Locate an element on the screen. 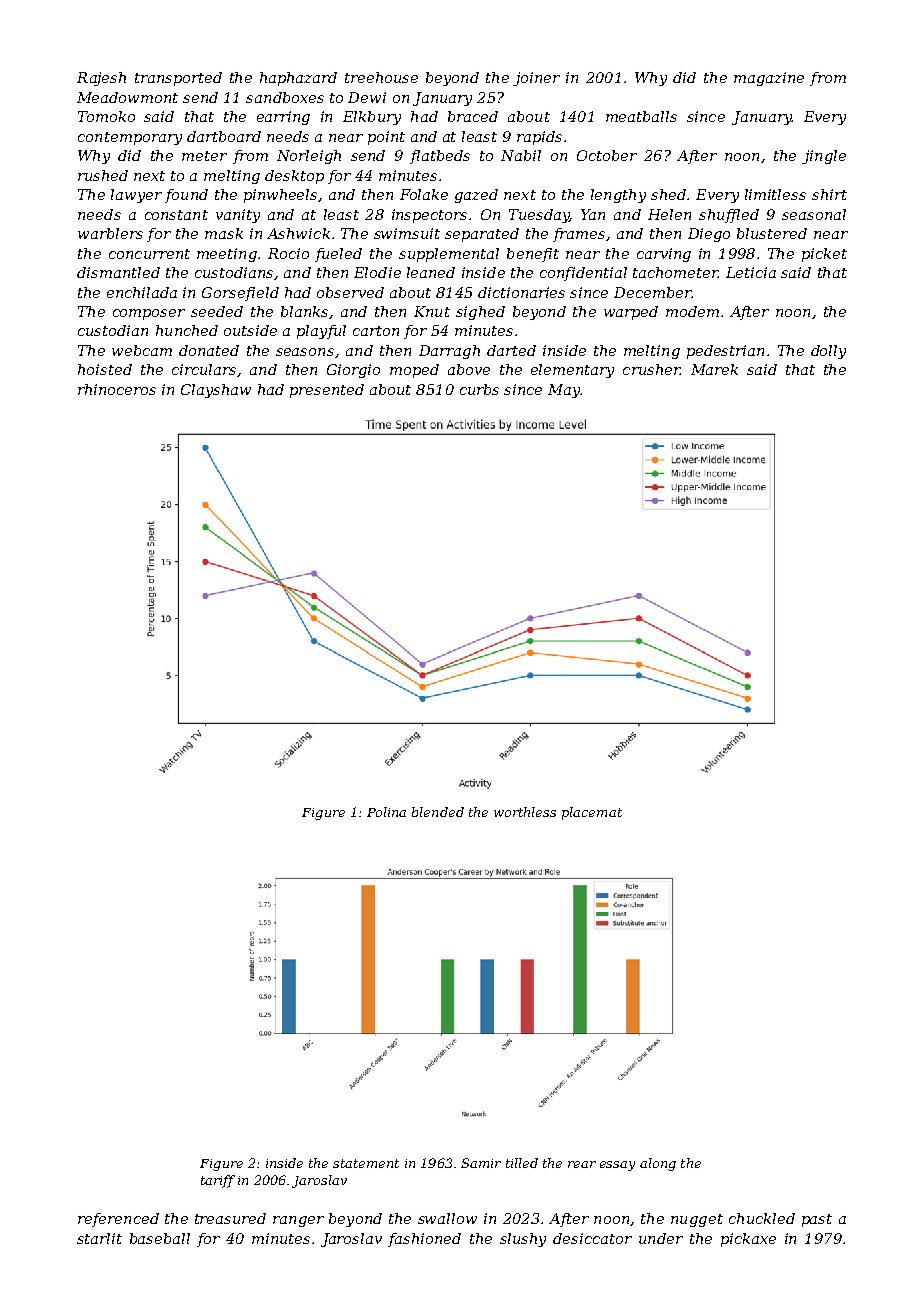 The height and width of the screenshot is (1308, 924). blended is located at coordinates (438, 812).
